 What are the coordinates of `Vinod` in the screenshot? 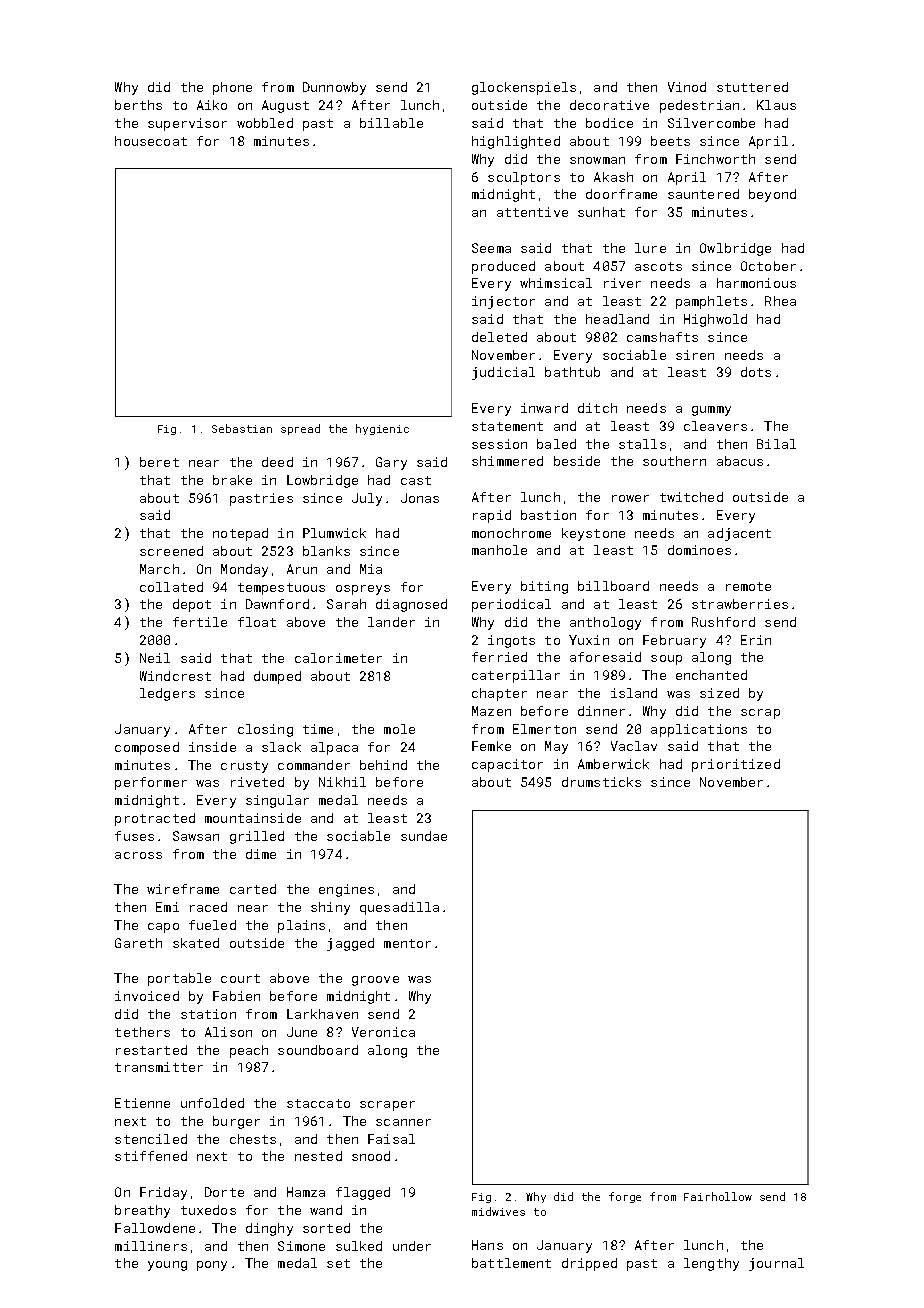 It's located at (687, 87).
